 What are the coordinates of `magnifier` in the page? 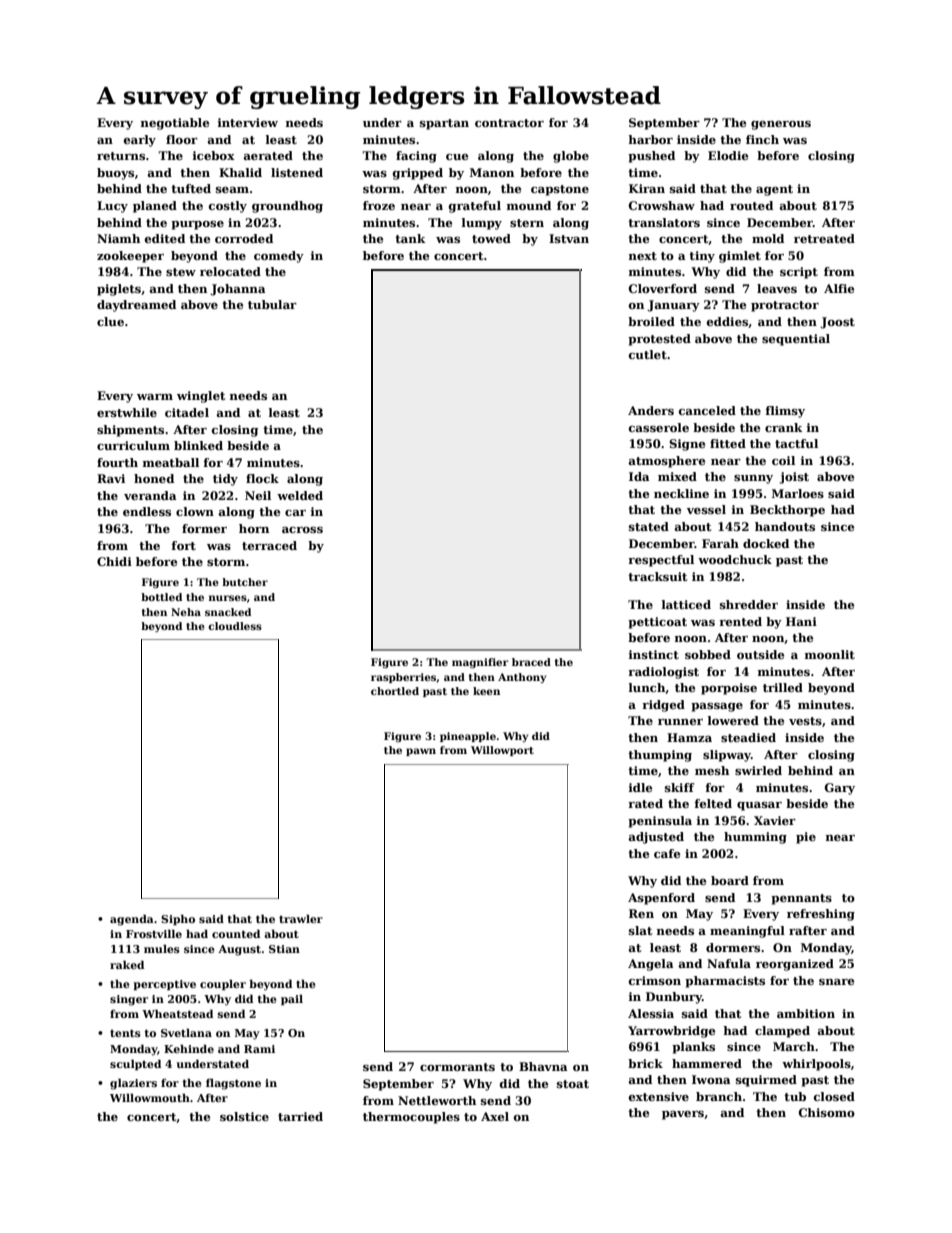 It's located at (480, 663).
